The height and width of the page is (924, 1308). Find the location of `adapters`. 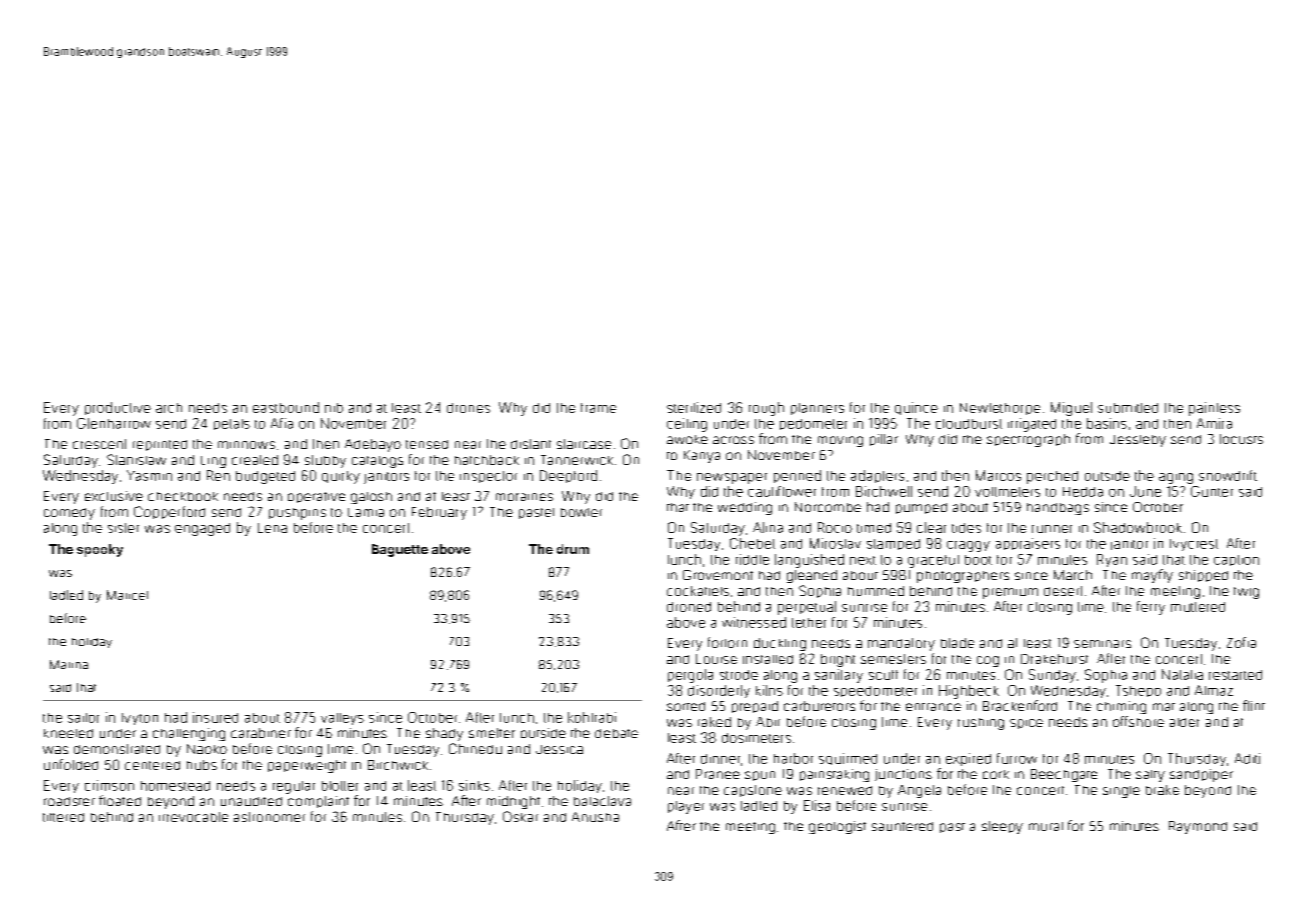

adapters is located at coordinates (877, 476).
